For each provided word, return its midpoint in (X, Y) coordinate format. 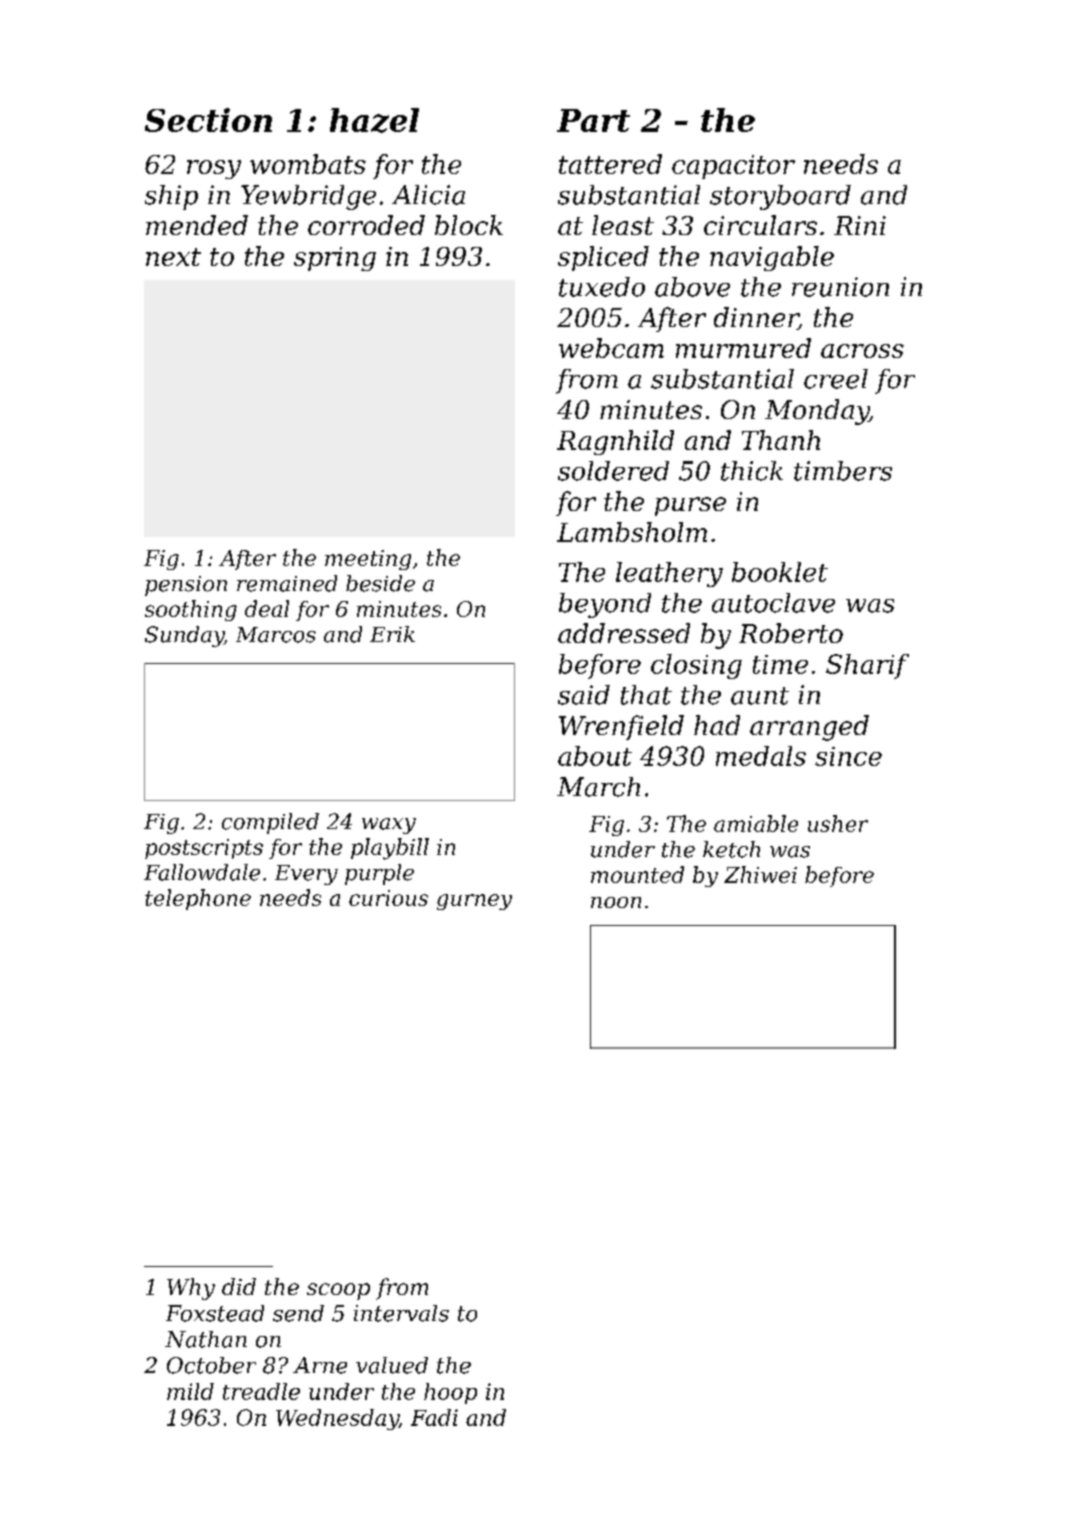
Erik (392, 634)
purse (690, 506)
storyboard (780, 197)
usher (838, 823)
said (584, 695)
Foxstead (215, 1313)
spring (335, 259)
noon (616, 902)
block (469, 225)
